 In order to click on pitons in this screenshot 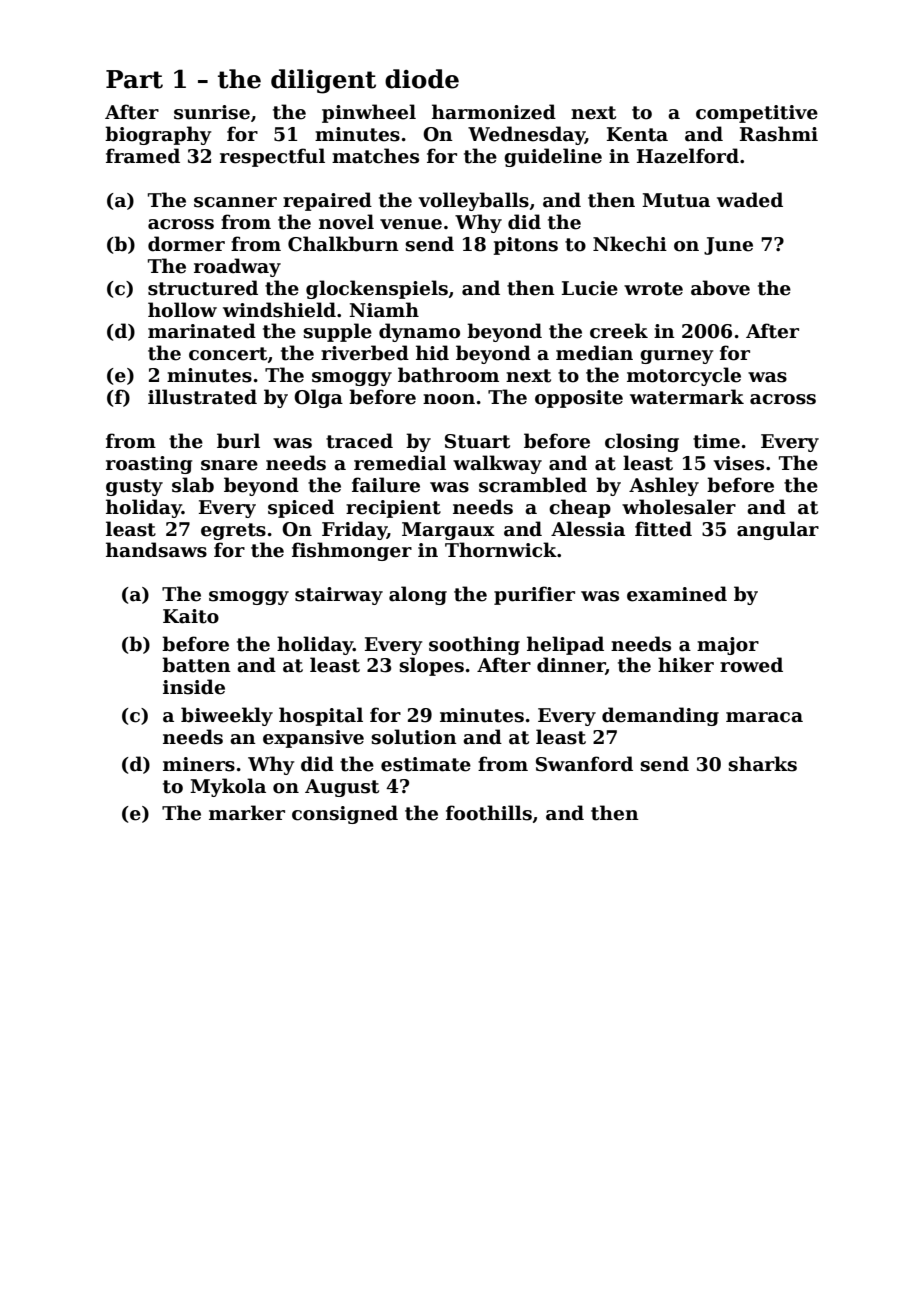, I will do `click(525, 246)`.
